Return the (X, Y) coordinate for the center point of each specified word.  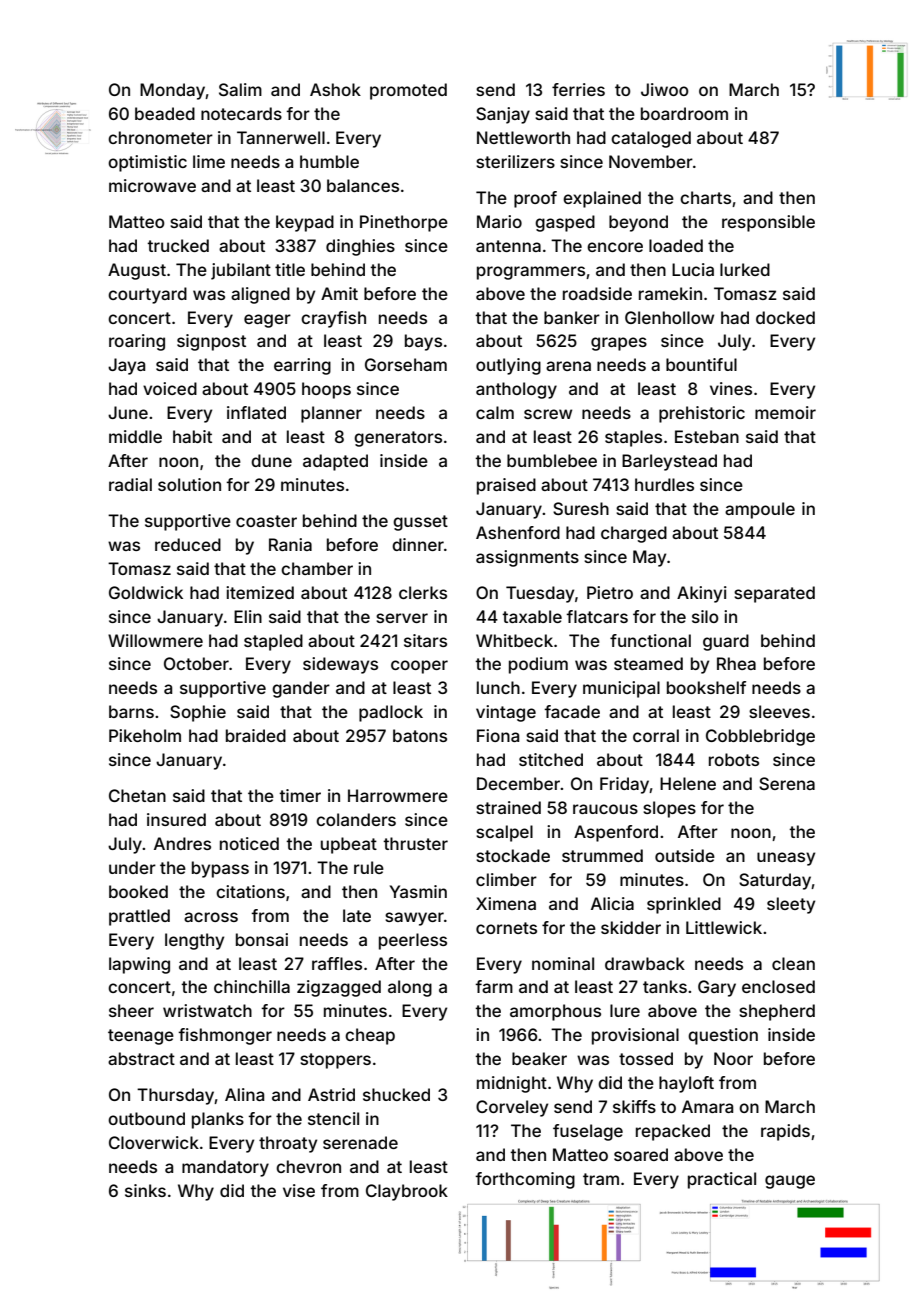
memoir (785, 412)
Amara (707, 1106)
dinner (418, 544)
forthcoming (525, 1180)
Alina (244, 1094)
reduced (188, 544)
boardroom (684, 113)
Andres (182, 843)
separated (774, 594)
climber (506, 879)
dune (271, 460)
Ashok (335, 89)
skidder (631, 927)
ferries (578, 89)
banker (572, 317)
